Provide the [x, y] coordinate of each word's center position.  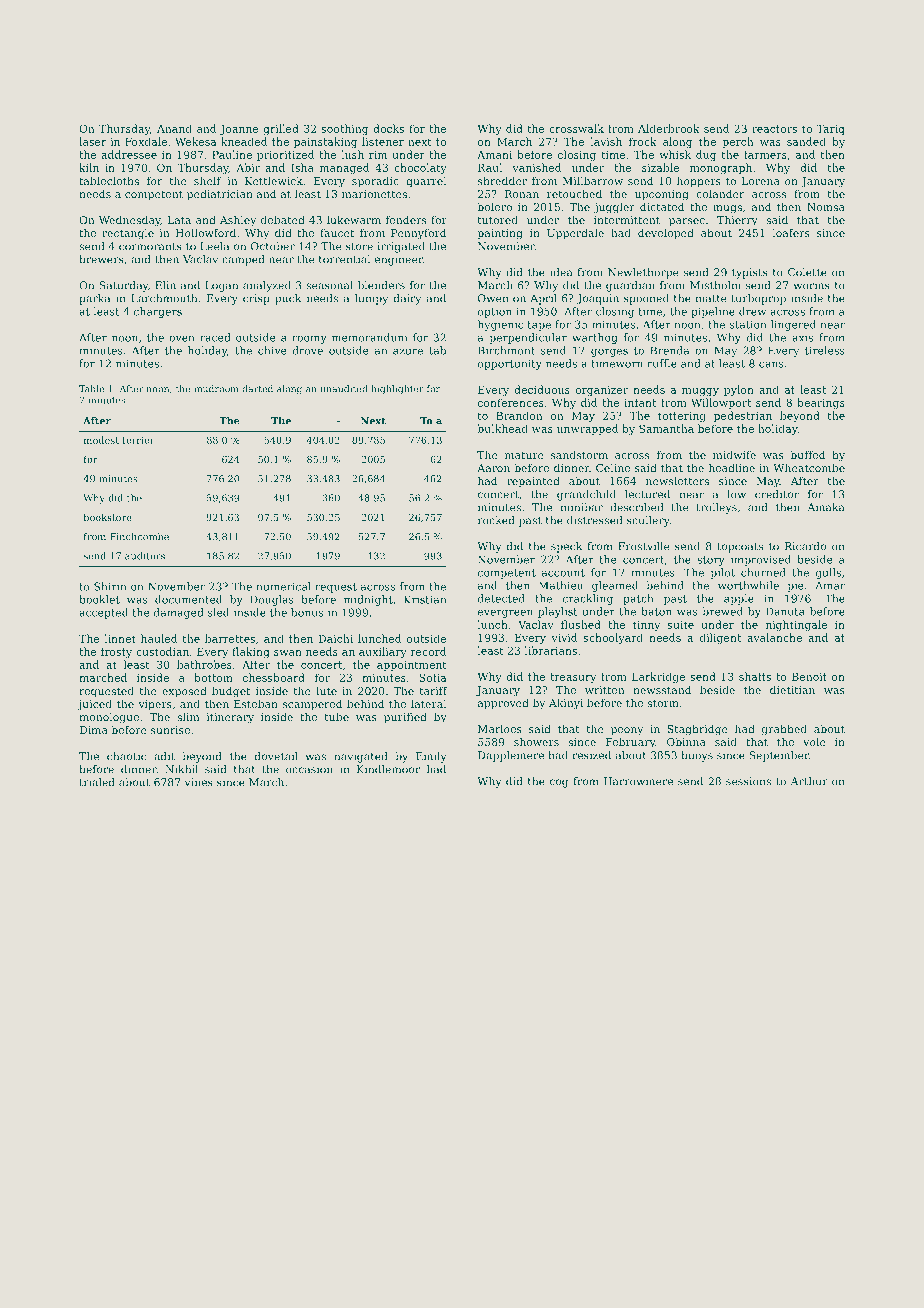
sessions [748, 781]
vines [199, 782]
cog [559, 783]
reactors [774, 129]
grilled [281, 129]
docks [388, 128]
